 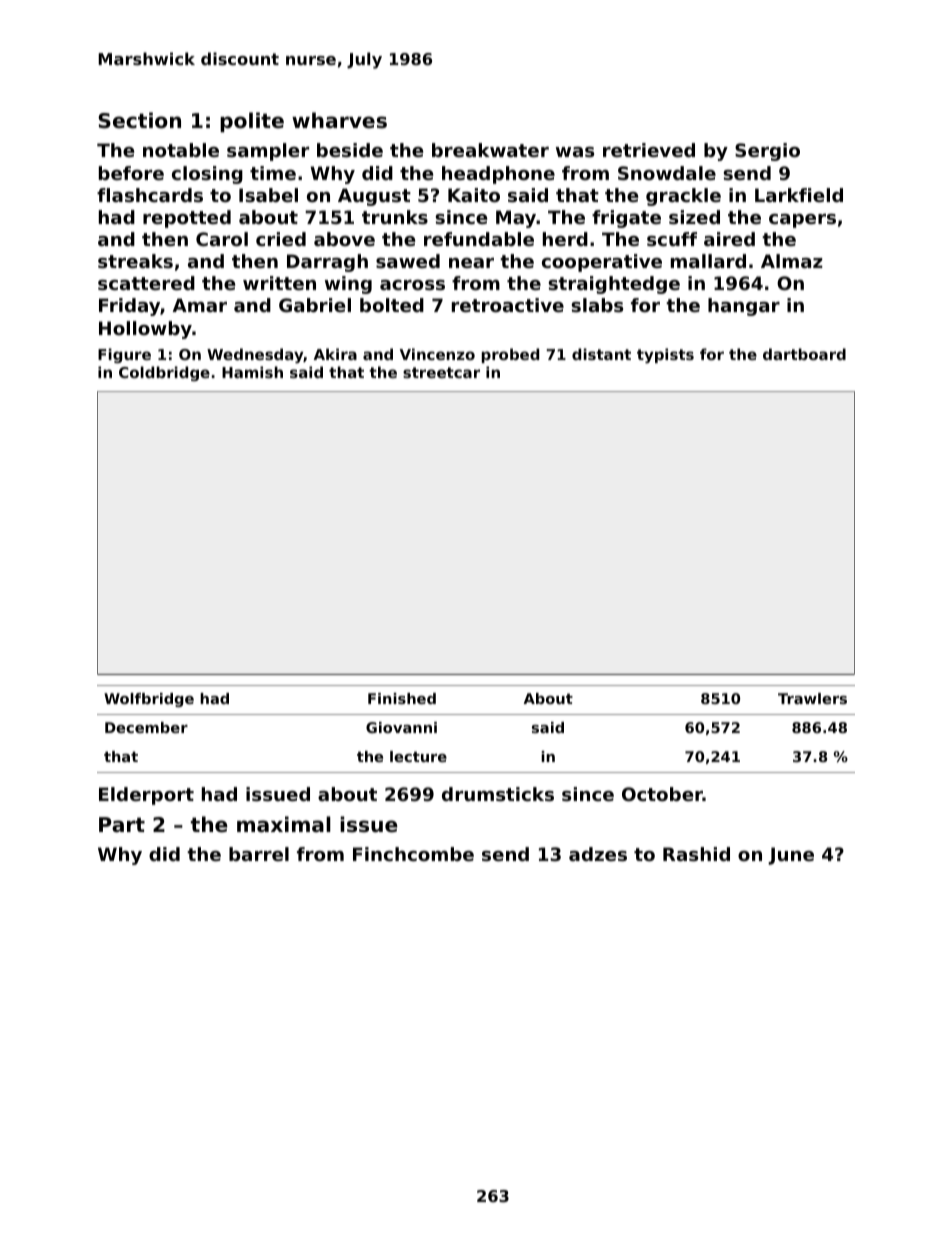 I want to click on Akira, so click(x=335, y=354).
